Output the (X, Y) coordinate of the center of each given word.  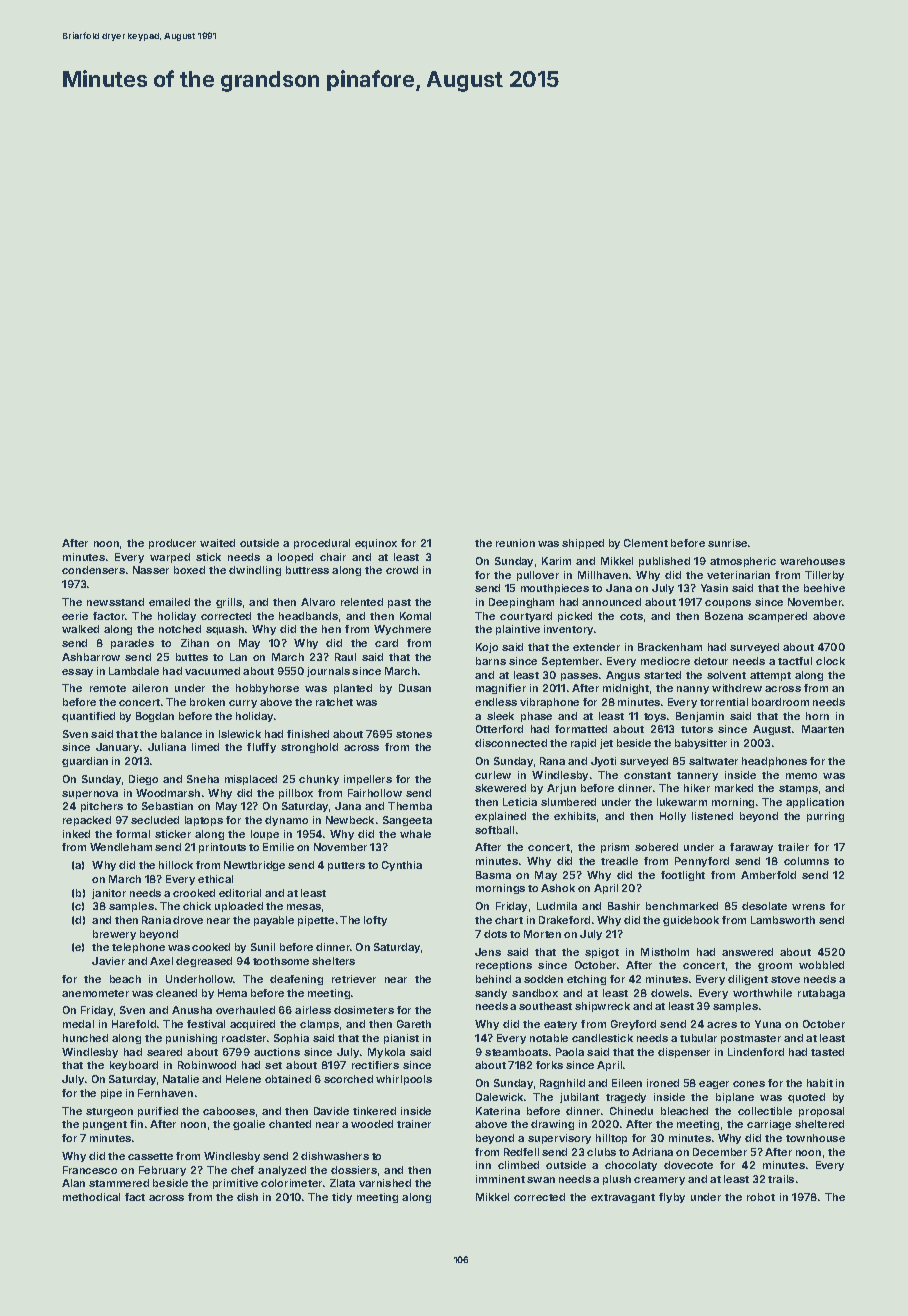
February (162, 1171)
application (815, 803)
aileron (150, 688)
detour (711, 661)
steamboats (516, 1052)
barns (491, 661)
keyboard (134, 1066)
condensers (93, 570)
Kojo (487, 648)
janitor (109, 894)
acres (722, 1025)
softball (494, 830)
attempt (770, 676)
